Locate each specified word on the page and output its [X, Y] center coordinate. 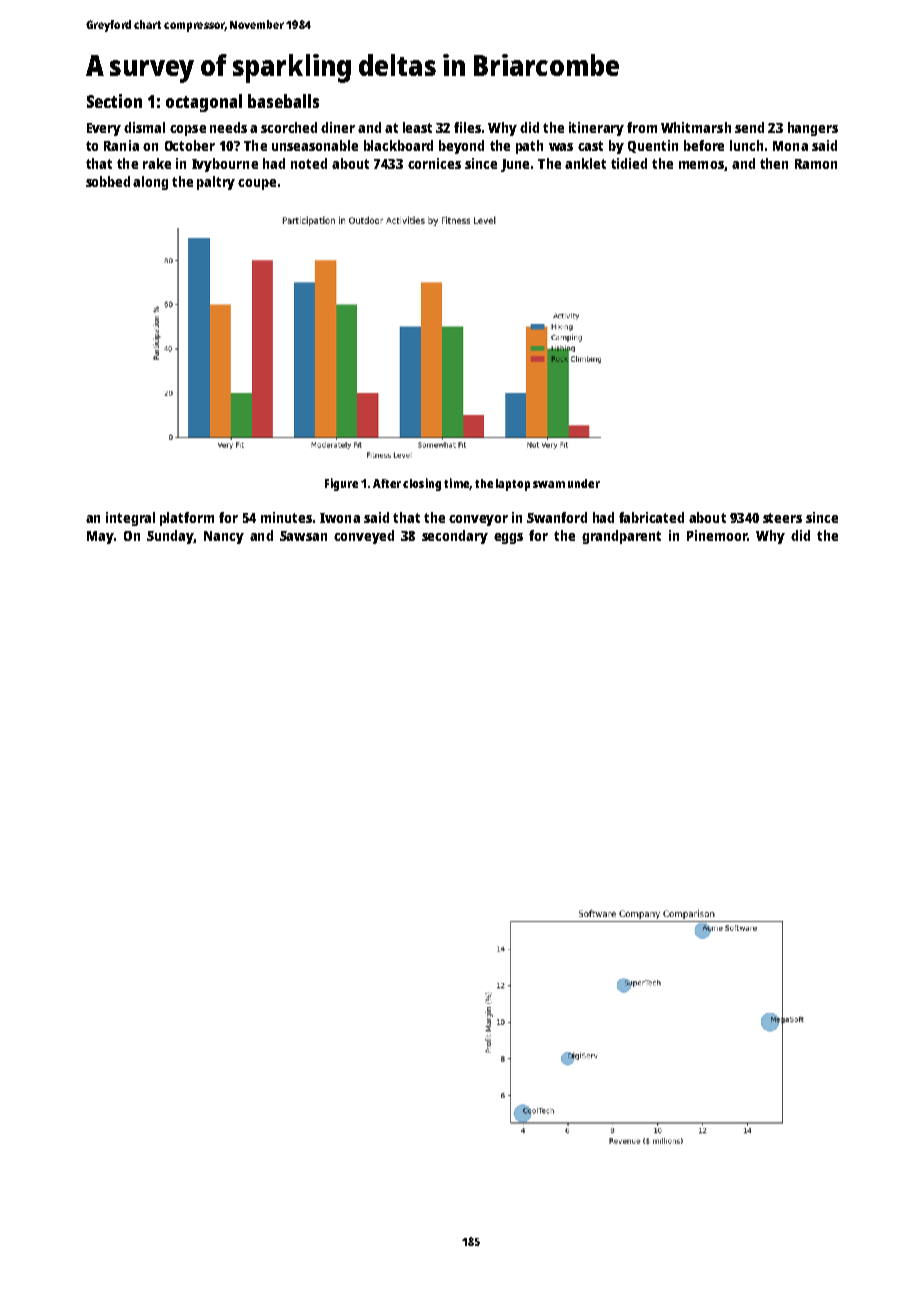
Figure [341, 484]
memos [701, 165]
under [584, 483]
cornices [434, 163]
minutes [286, 517]
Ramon [816, 164]
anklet [585, 163]
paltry [216, 183]
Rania [121, 145]
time [456, 483]
